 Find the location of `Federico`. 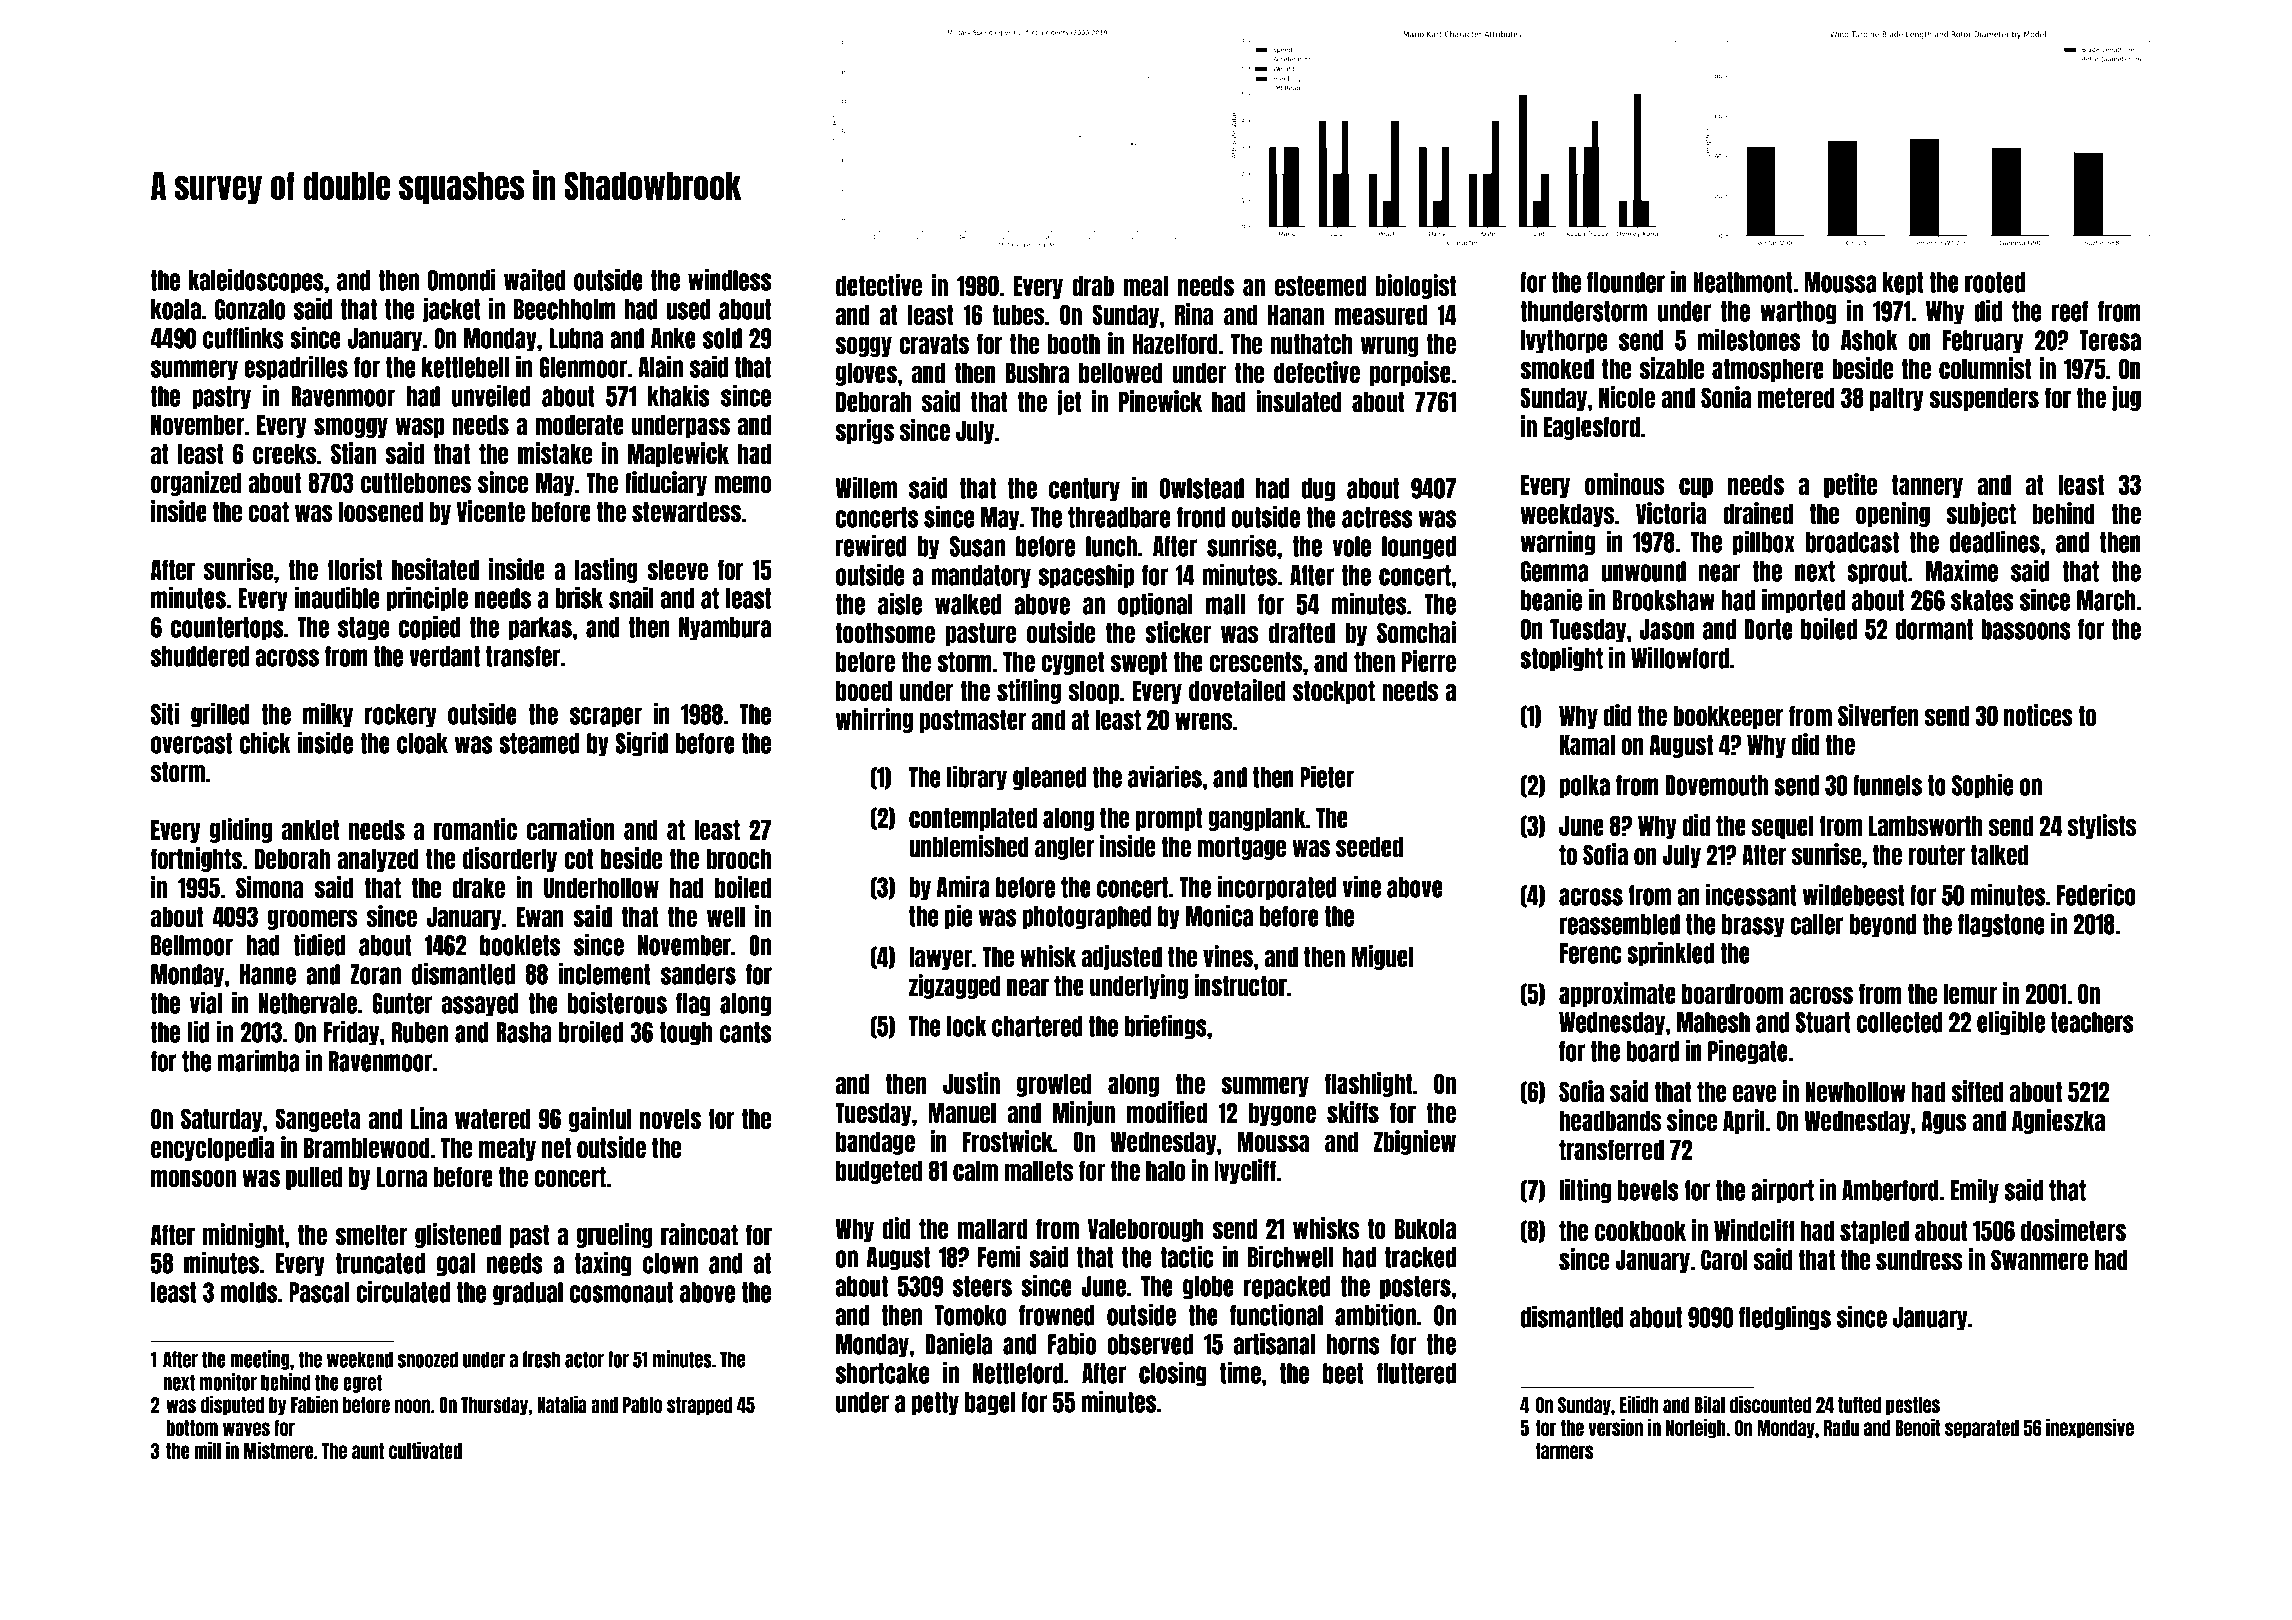

Federico is located at coordinates (2096, 895).
